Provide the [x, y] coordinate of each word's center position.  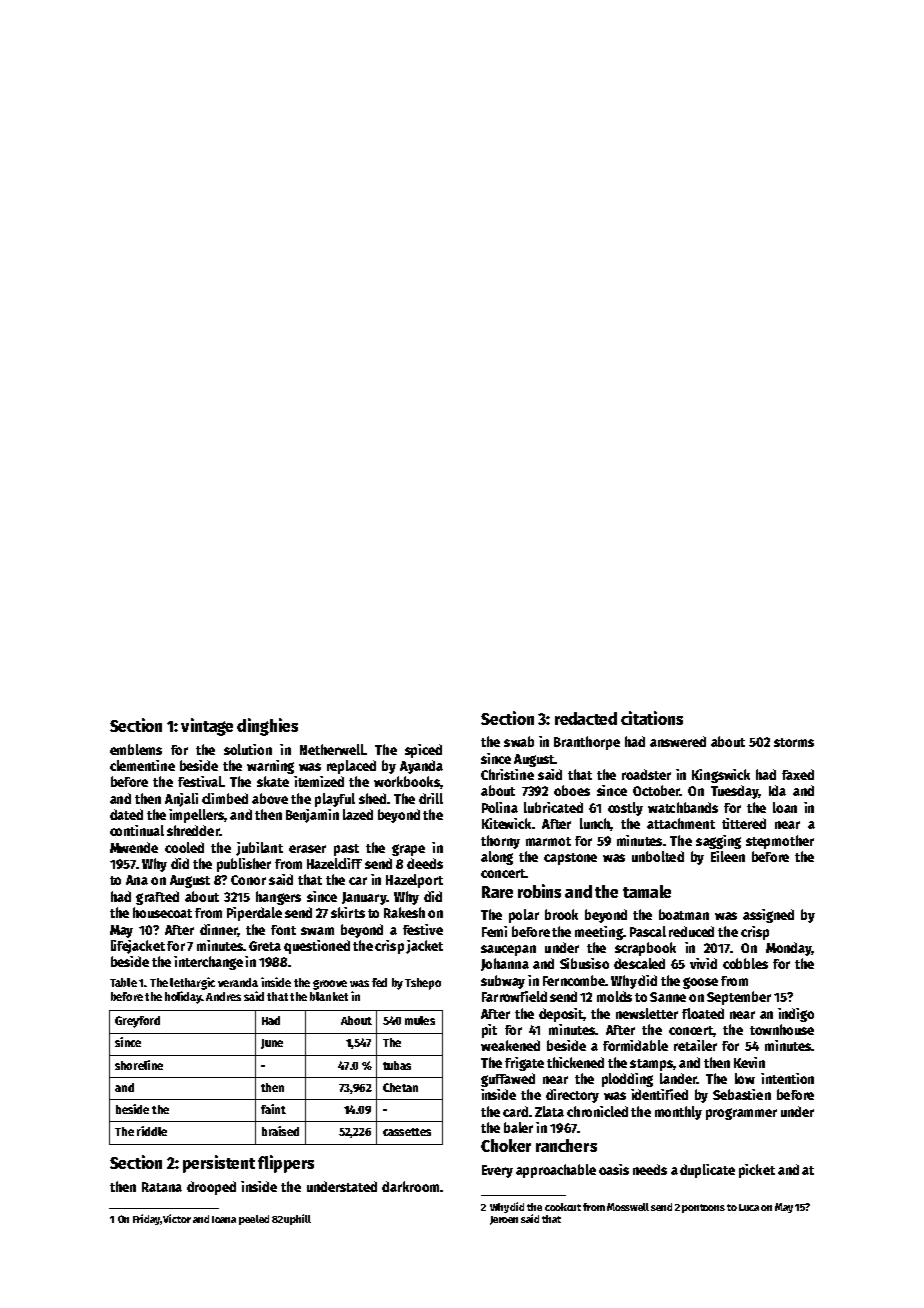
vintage [207, 727]
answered [678, 741]
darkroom [410, 1186]
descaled [639, 963]
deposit [561, 1015]
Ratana [162, 1187]
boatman [684, 914]
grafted [157, 898]
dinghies [267, 727]
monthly [678, 1113]
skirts [348, 912]
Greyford [137, 1022]
